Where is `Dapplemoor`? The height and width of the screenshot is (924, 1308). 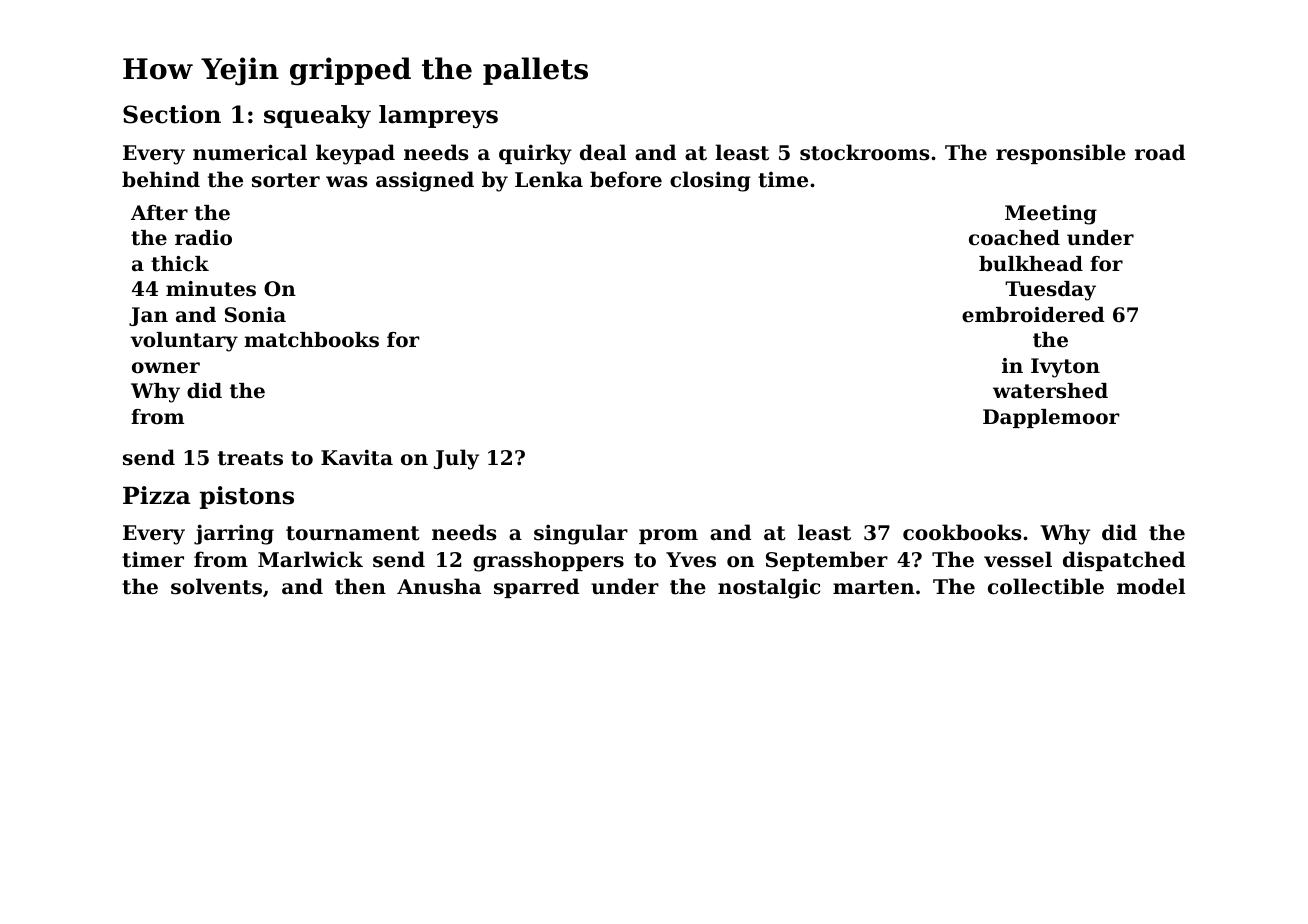
Dapplemoor is located at coordinates (1051, 418).
